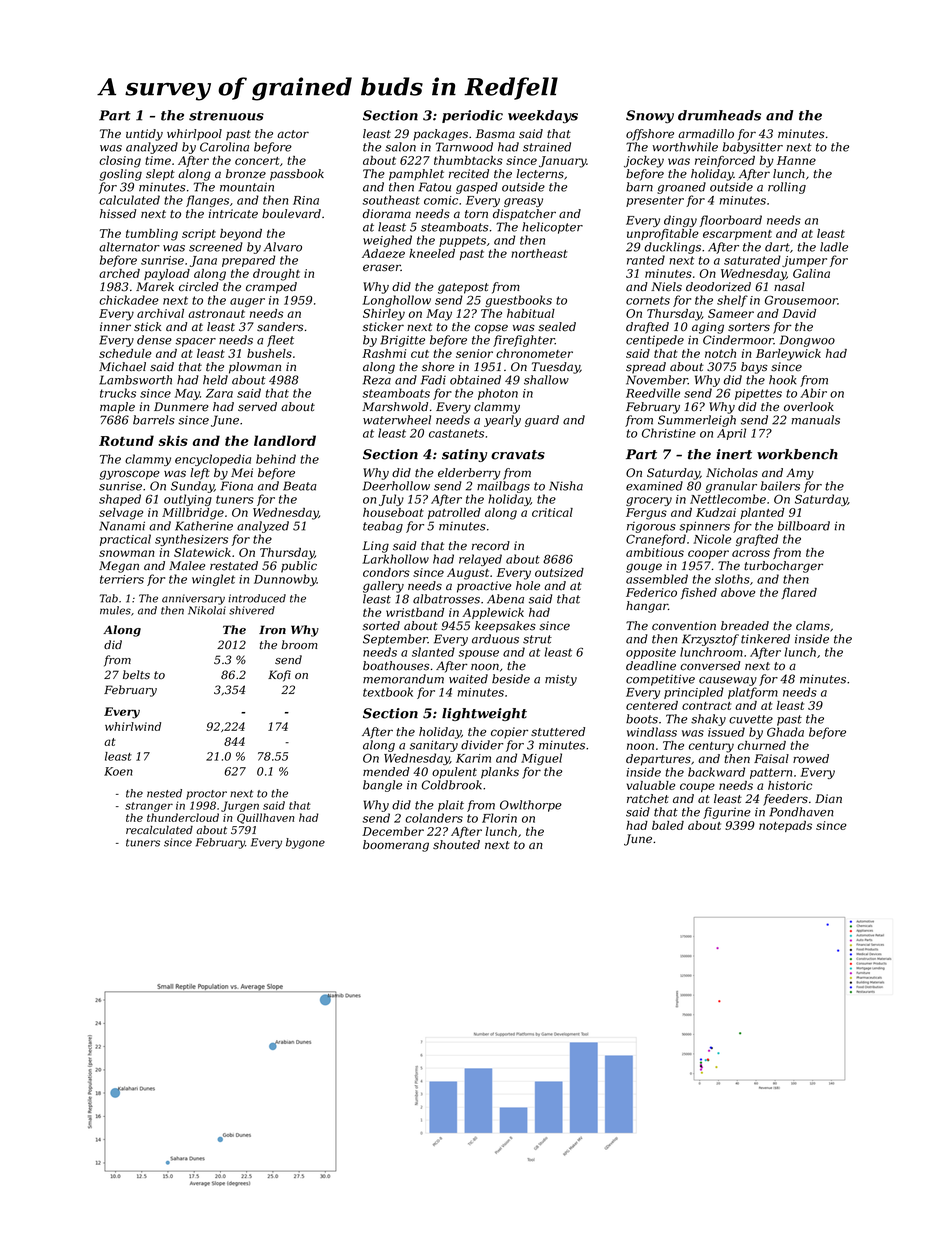 The image size is (952, 1233). What do you see at coordinates (454, 513) in the screenshot?
I see `patrolled` at bounding box center [454, 513].
